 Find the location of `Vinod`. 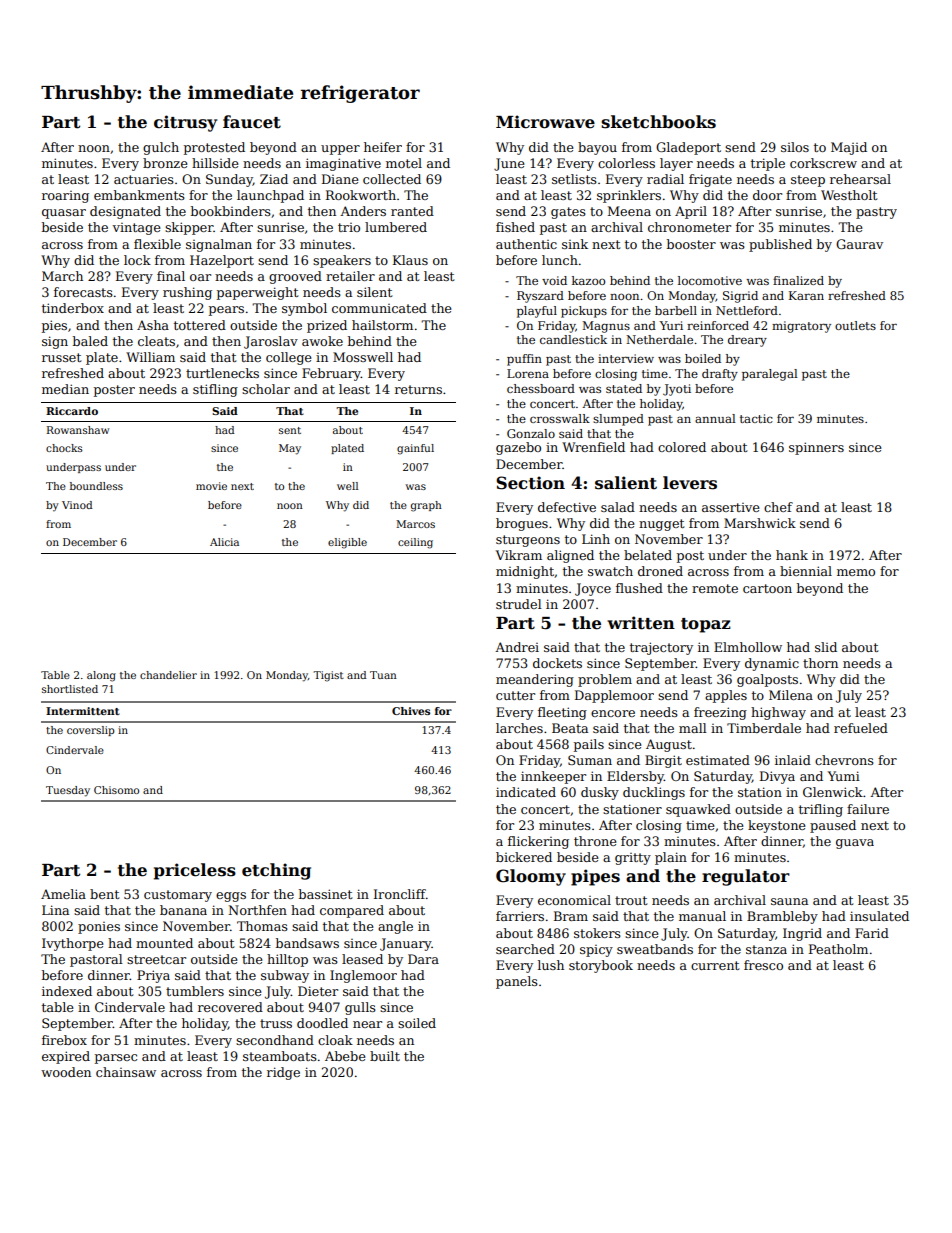

Vinod is located at coordinates (77, 505).
